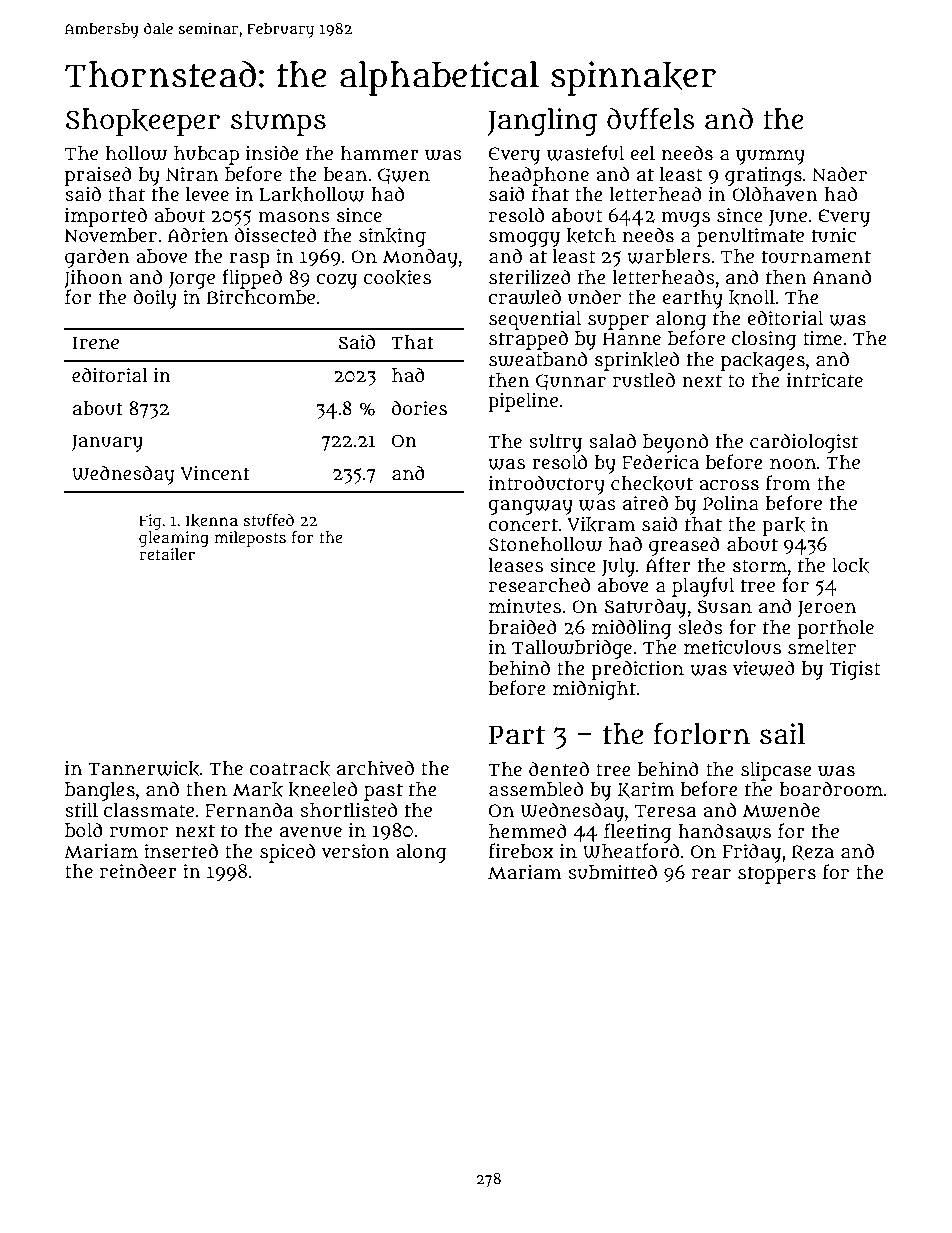 This document has width=952, height=1233. I want to click on yummy, so click(770, 157).
